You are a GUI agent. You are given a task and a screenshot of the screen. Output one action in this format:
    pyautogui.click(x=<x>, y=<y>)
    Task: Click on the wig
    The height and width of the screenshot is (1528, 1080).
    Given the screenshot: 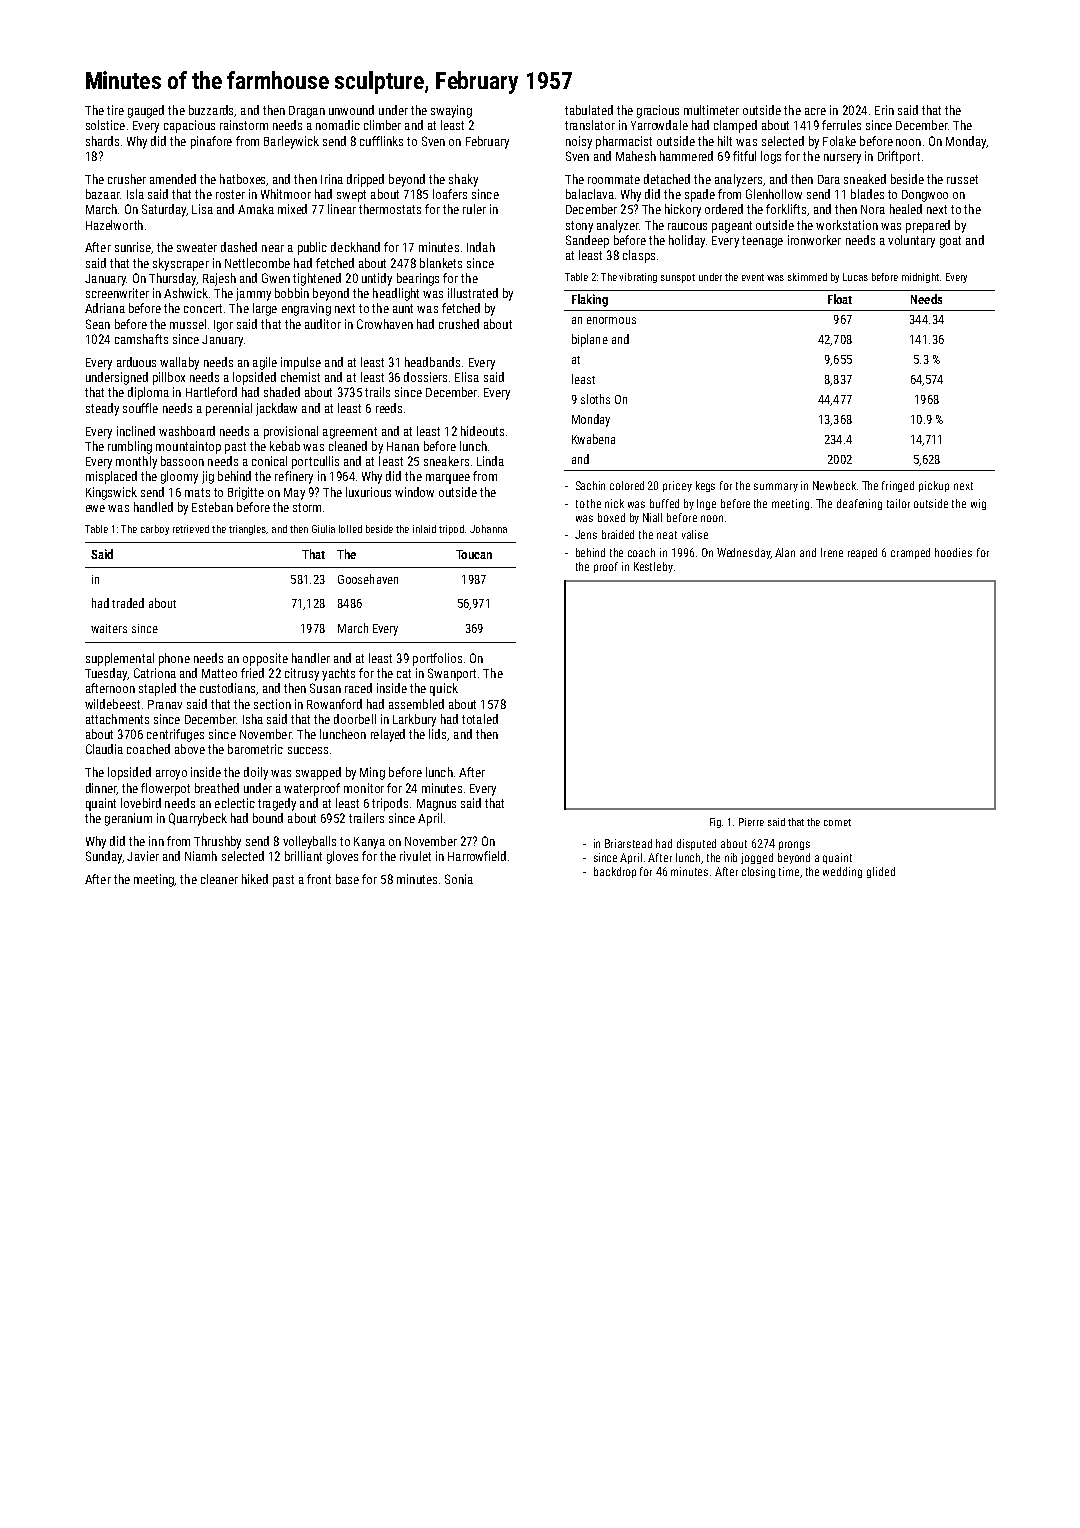 What is the action you would take?
    pyautogui.click(x=978, y=504)
